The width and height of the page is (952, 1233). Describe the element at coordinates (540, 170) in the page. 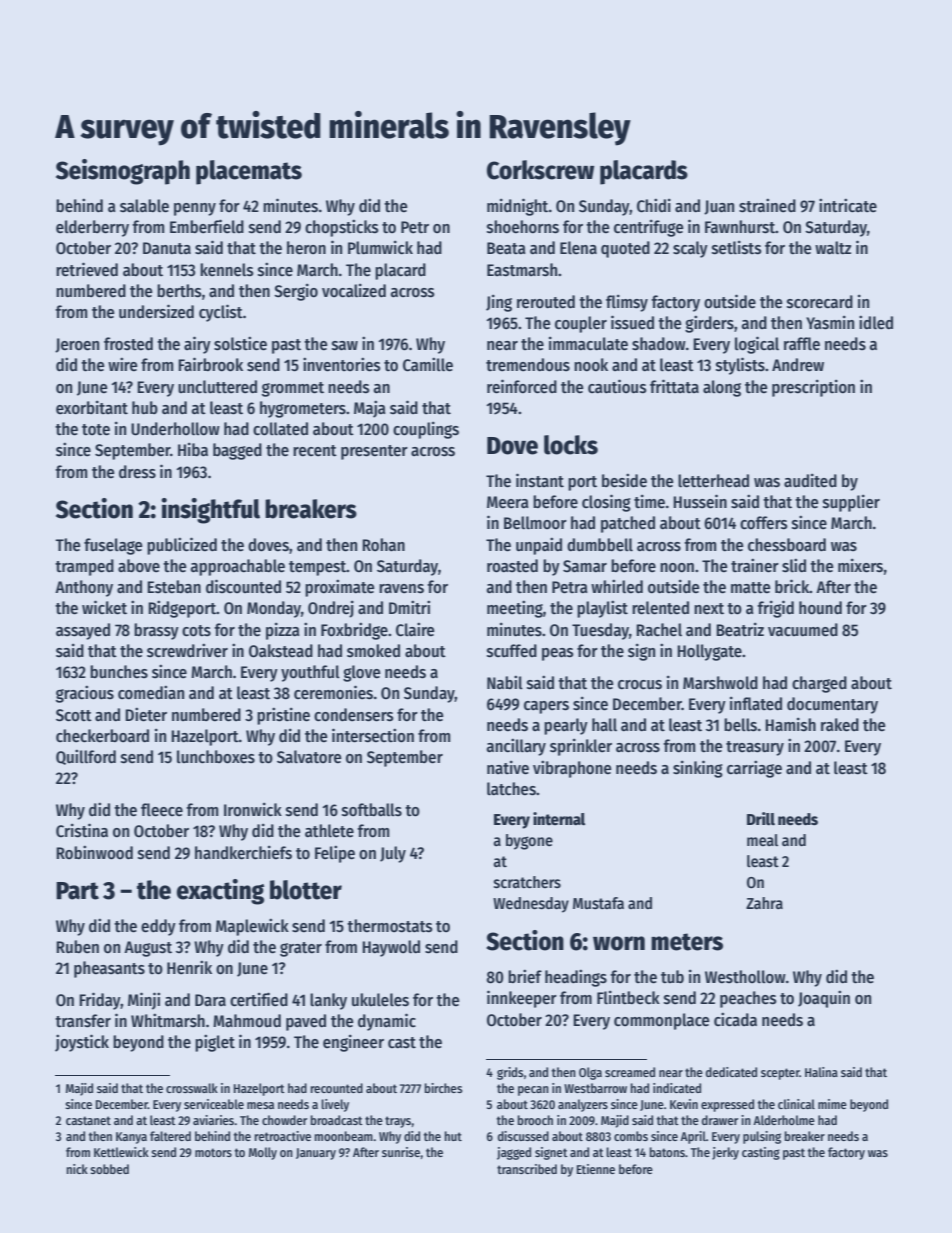

I see `Corkscrew` at that location.
